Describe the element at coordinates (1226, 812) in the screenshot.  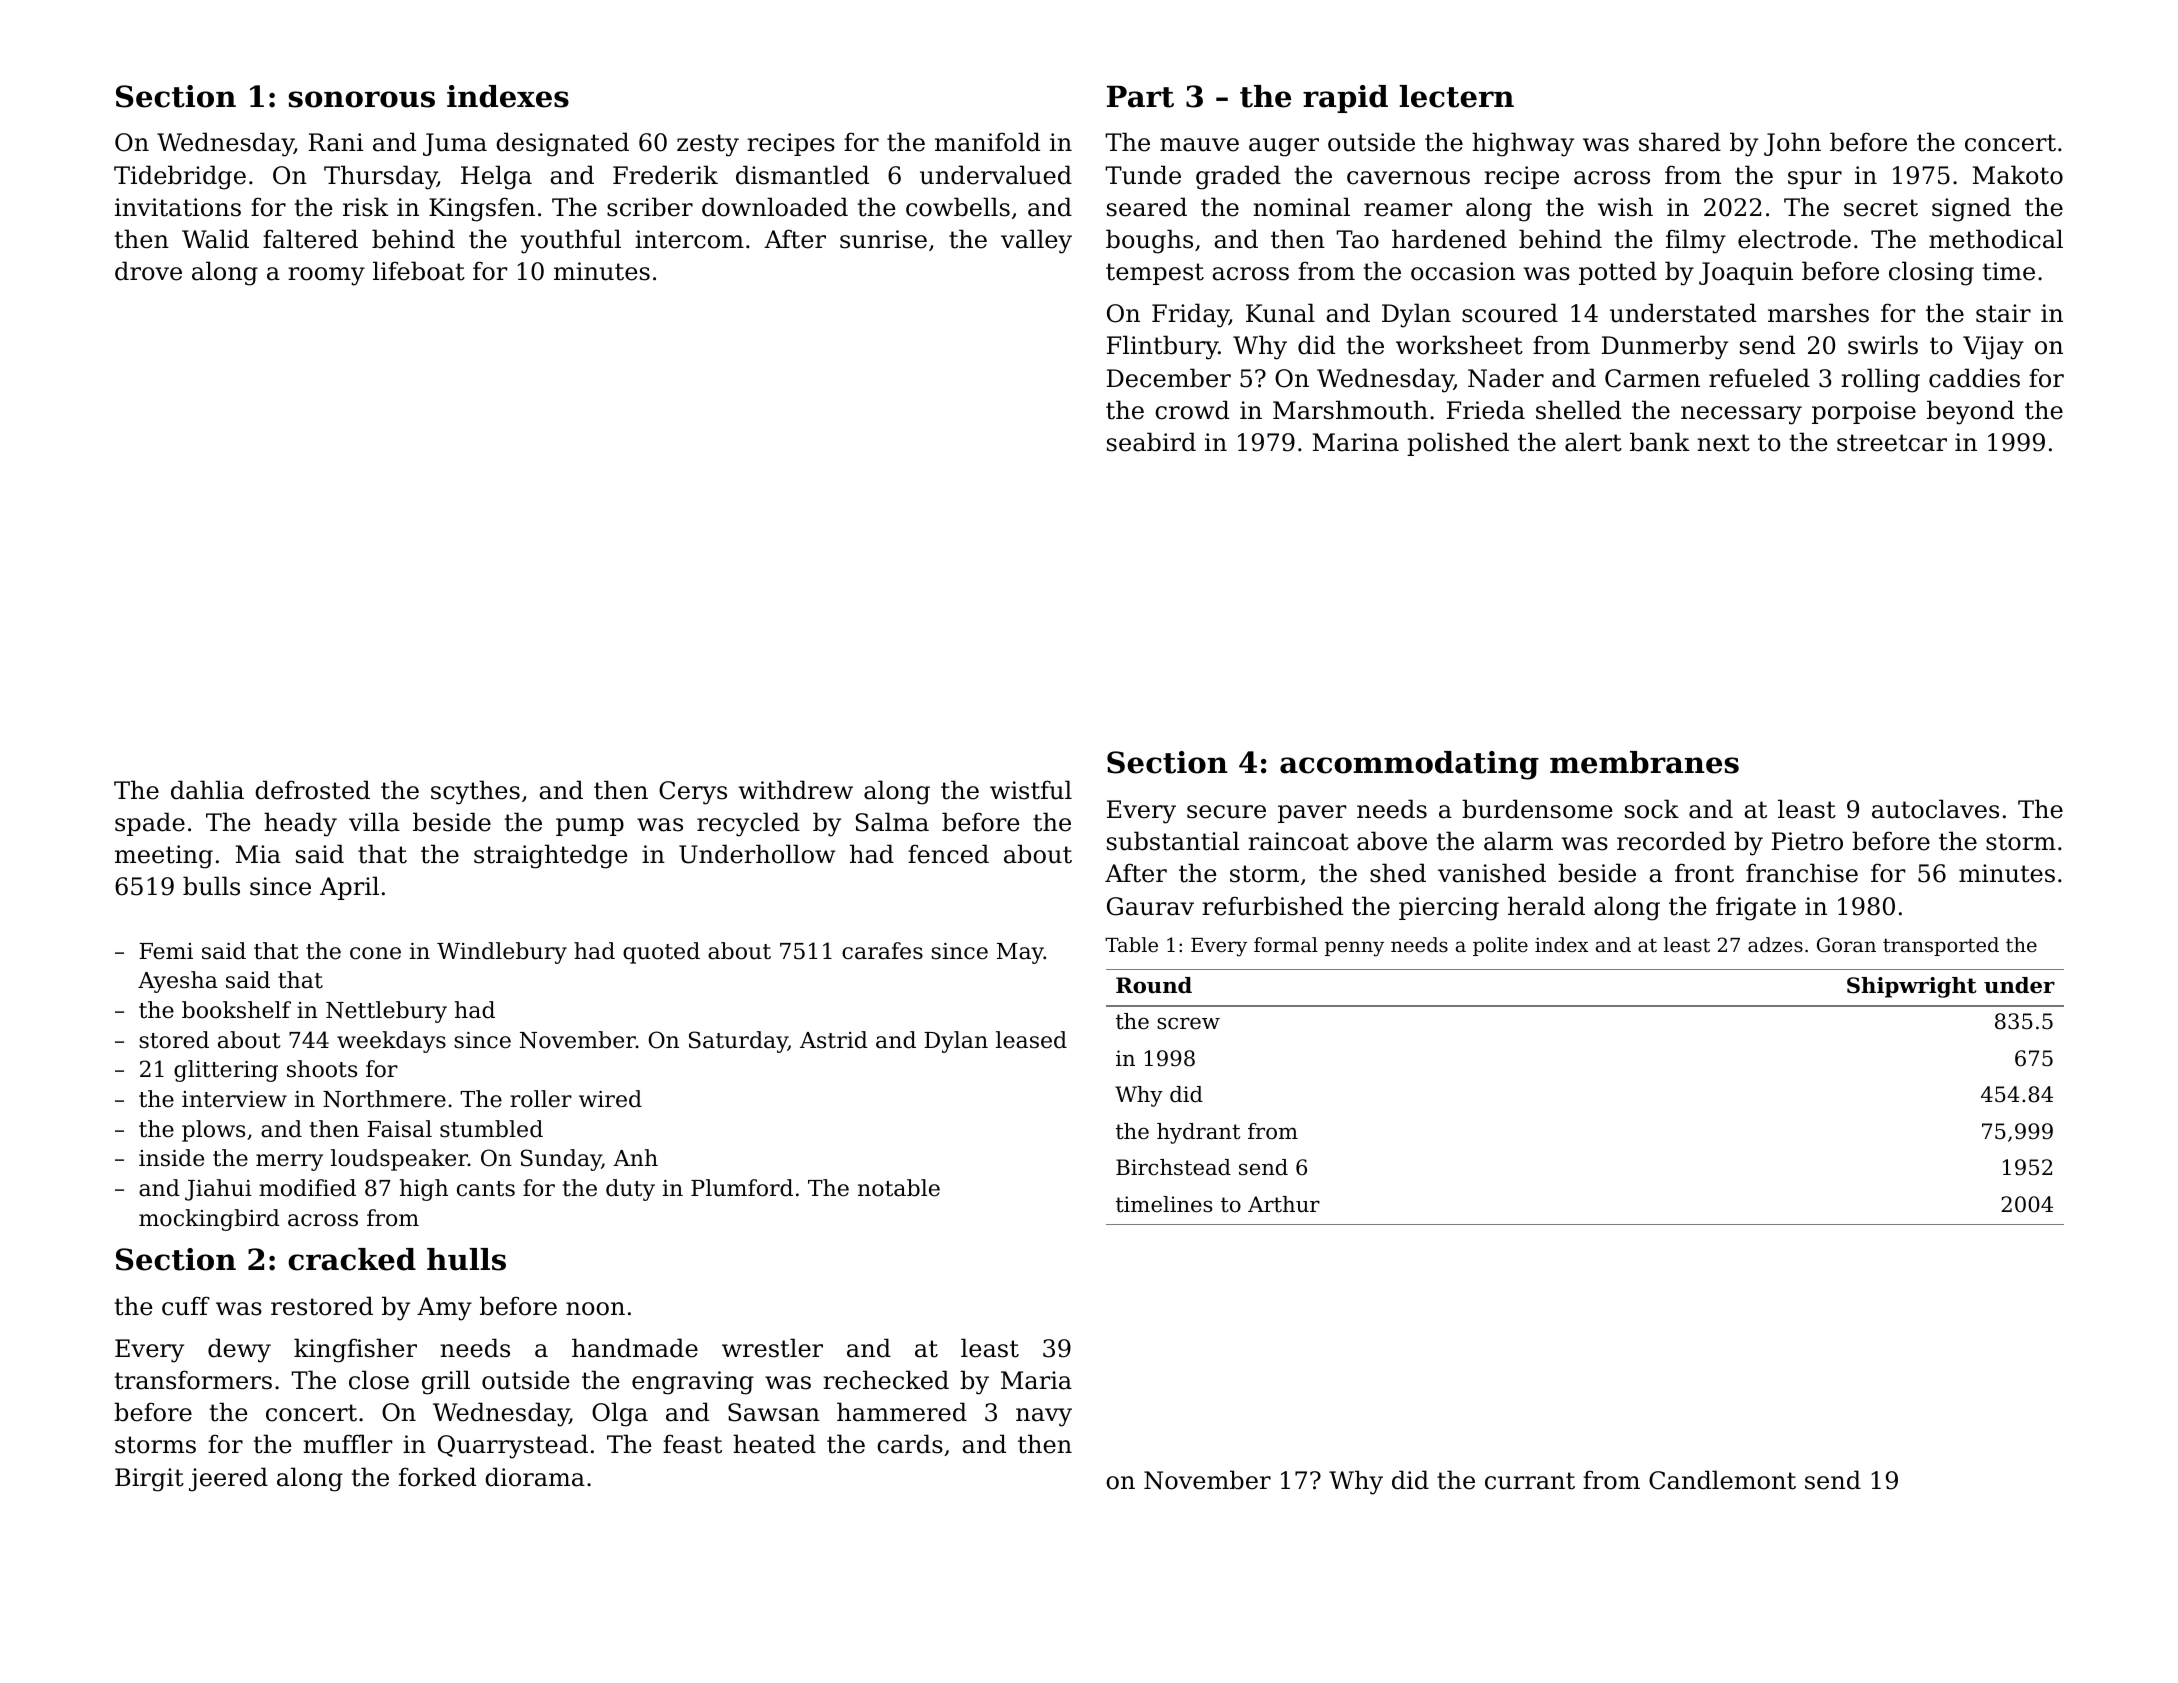
I see `secure` at that location.
